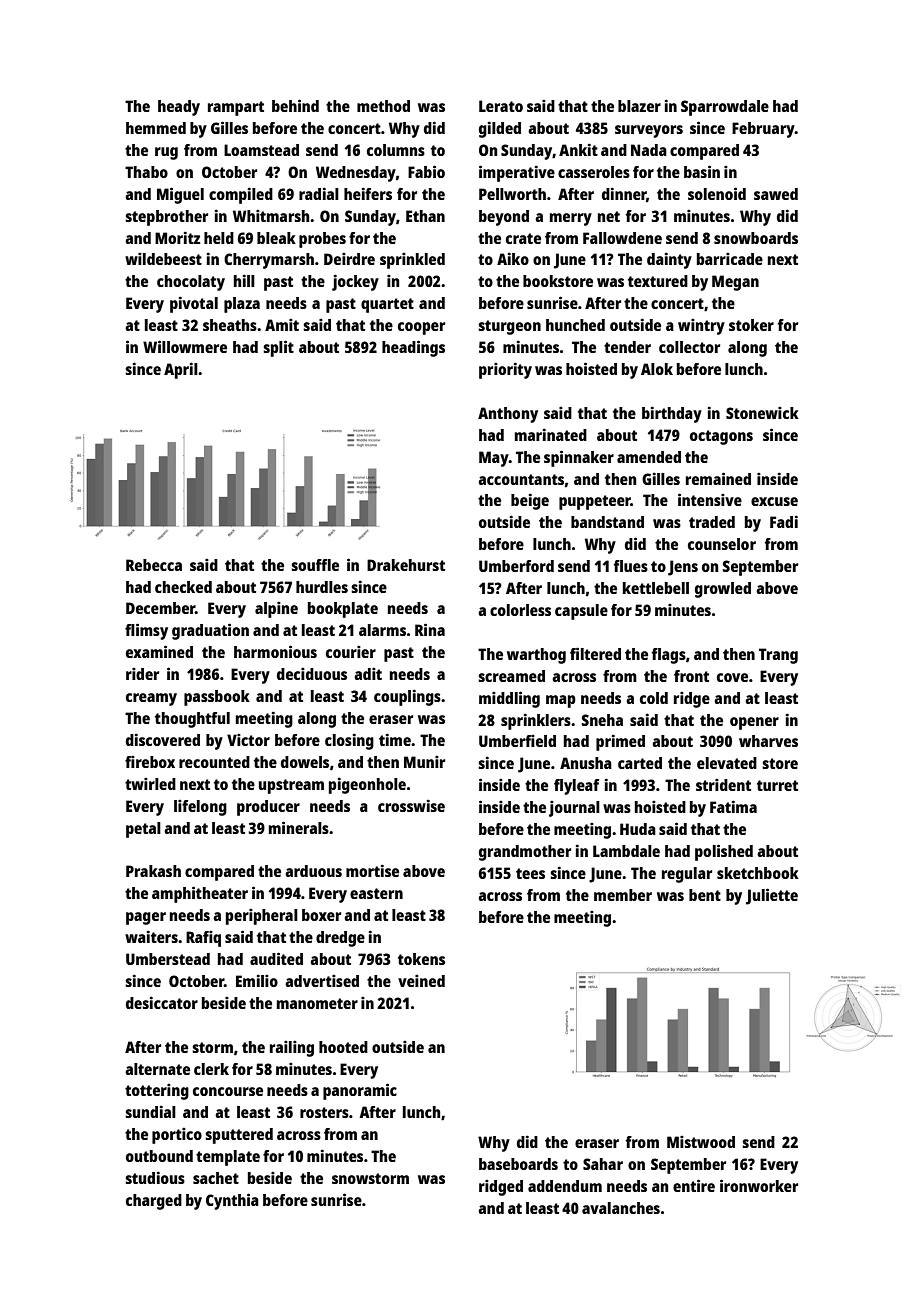 The image size is (924, 1314). What do you see at coordinates (257, 980) in the page?
I see `Emilio` at bounding box center [257, 980].
